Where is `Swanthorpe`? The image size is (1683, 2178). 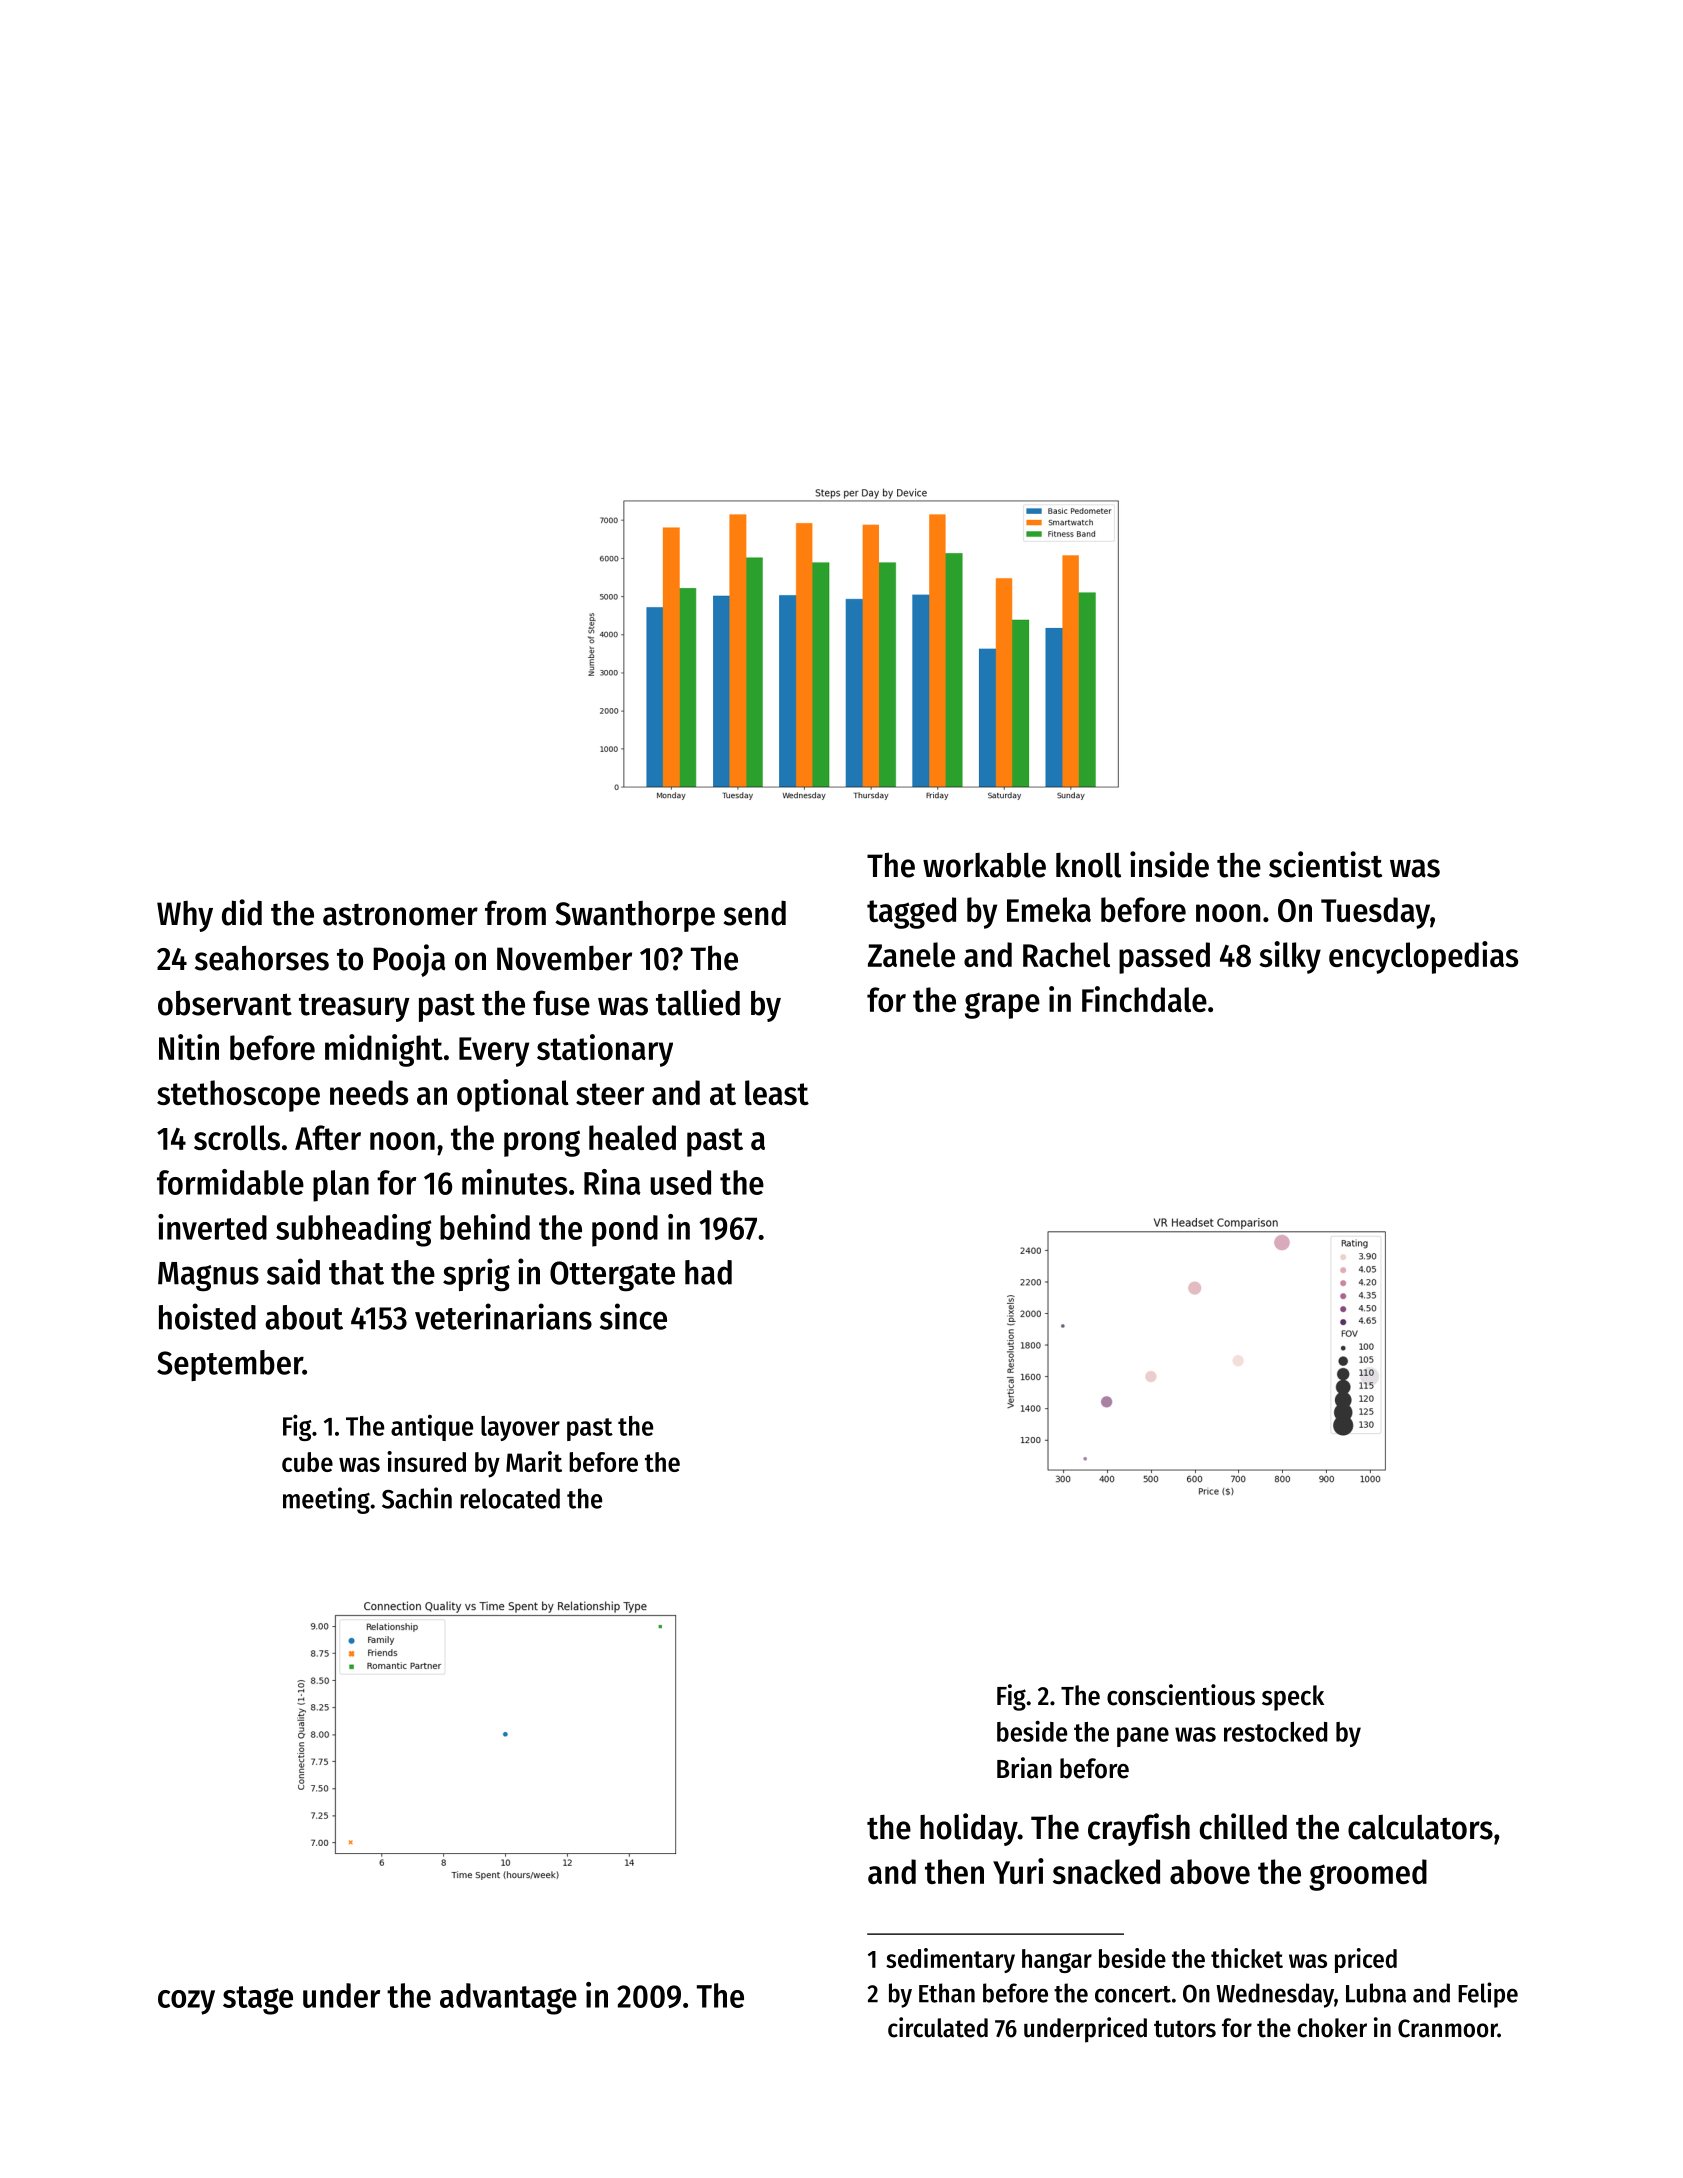
Swanthorpe is located at coordinates (635, 916).
